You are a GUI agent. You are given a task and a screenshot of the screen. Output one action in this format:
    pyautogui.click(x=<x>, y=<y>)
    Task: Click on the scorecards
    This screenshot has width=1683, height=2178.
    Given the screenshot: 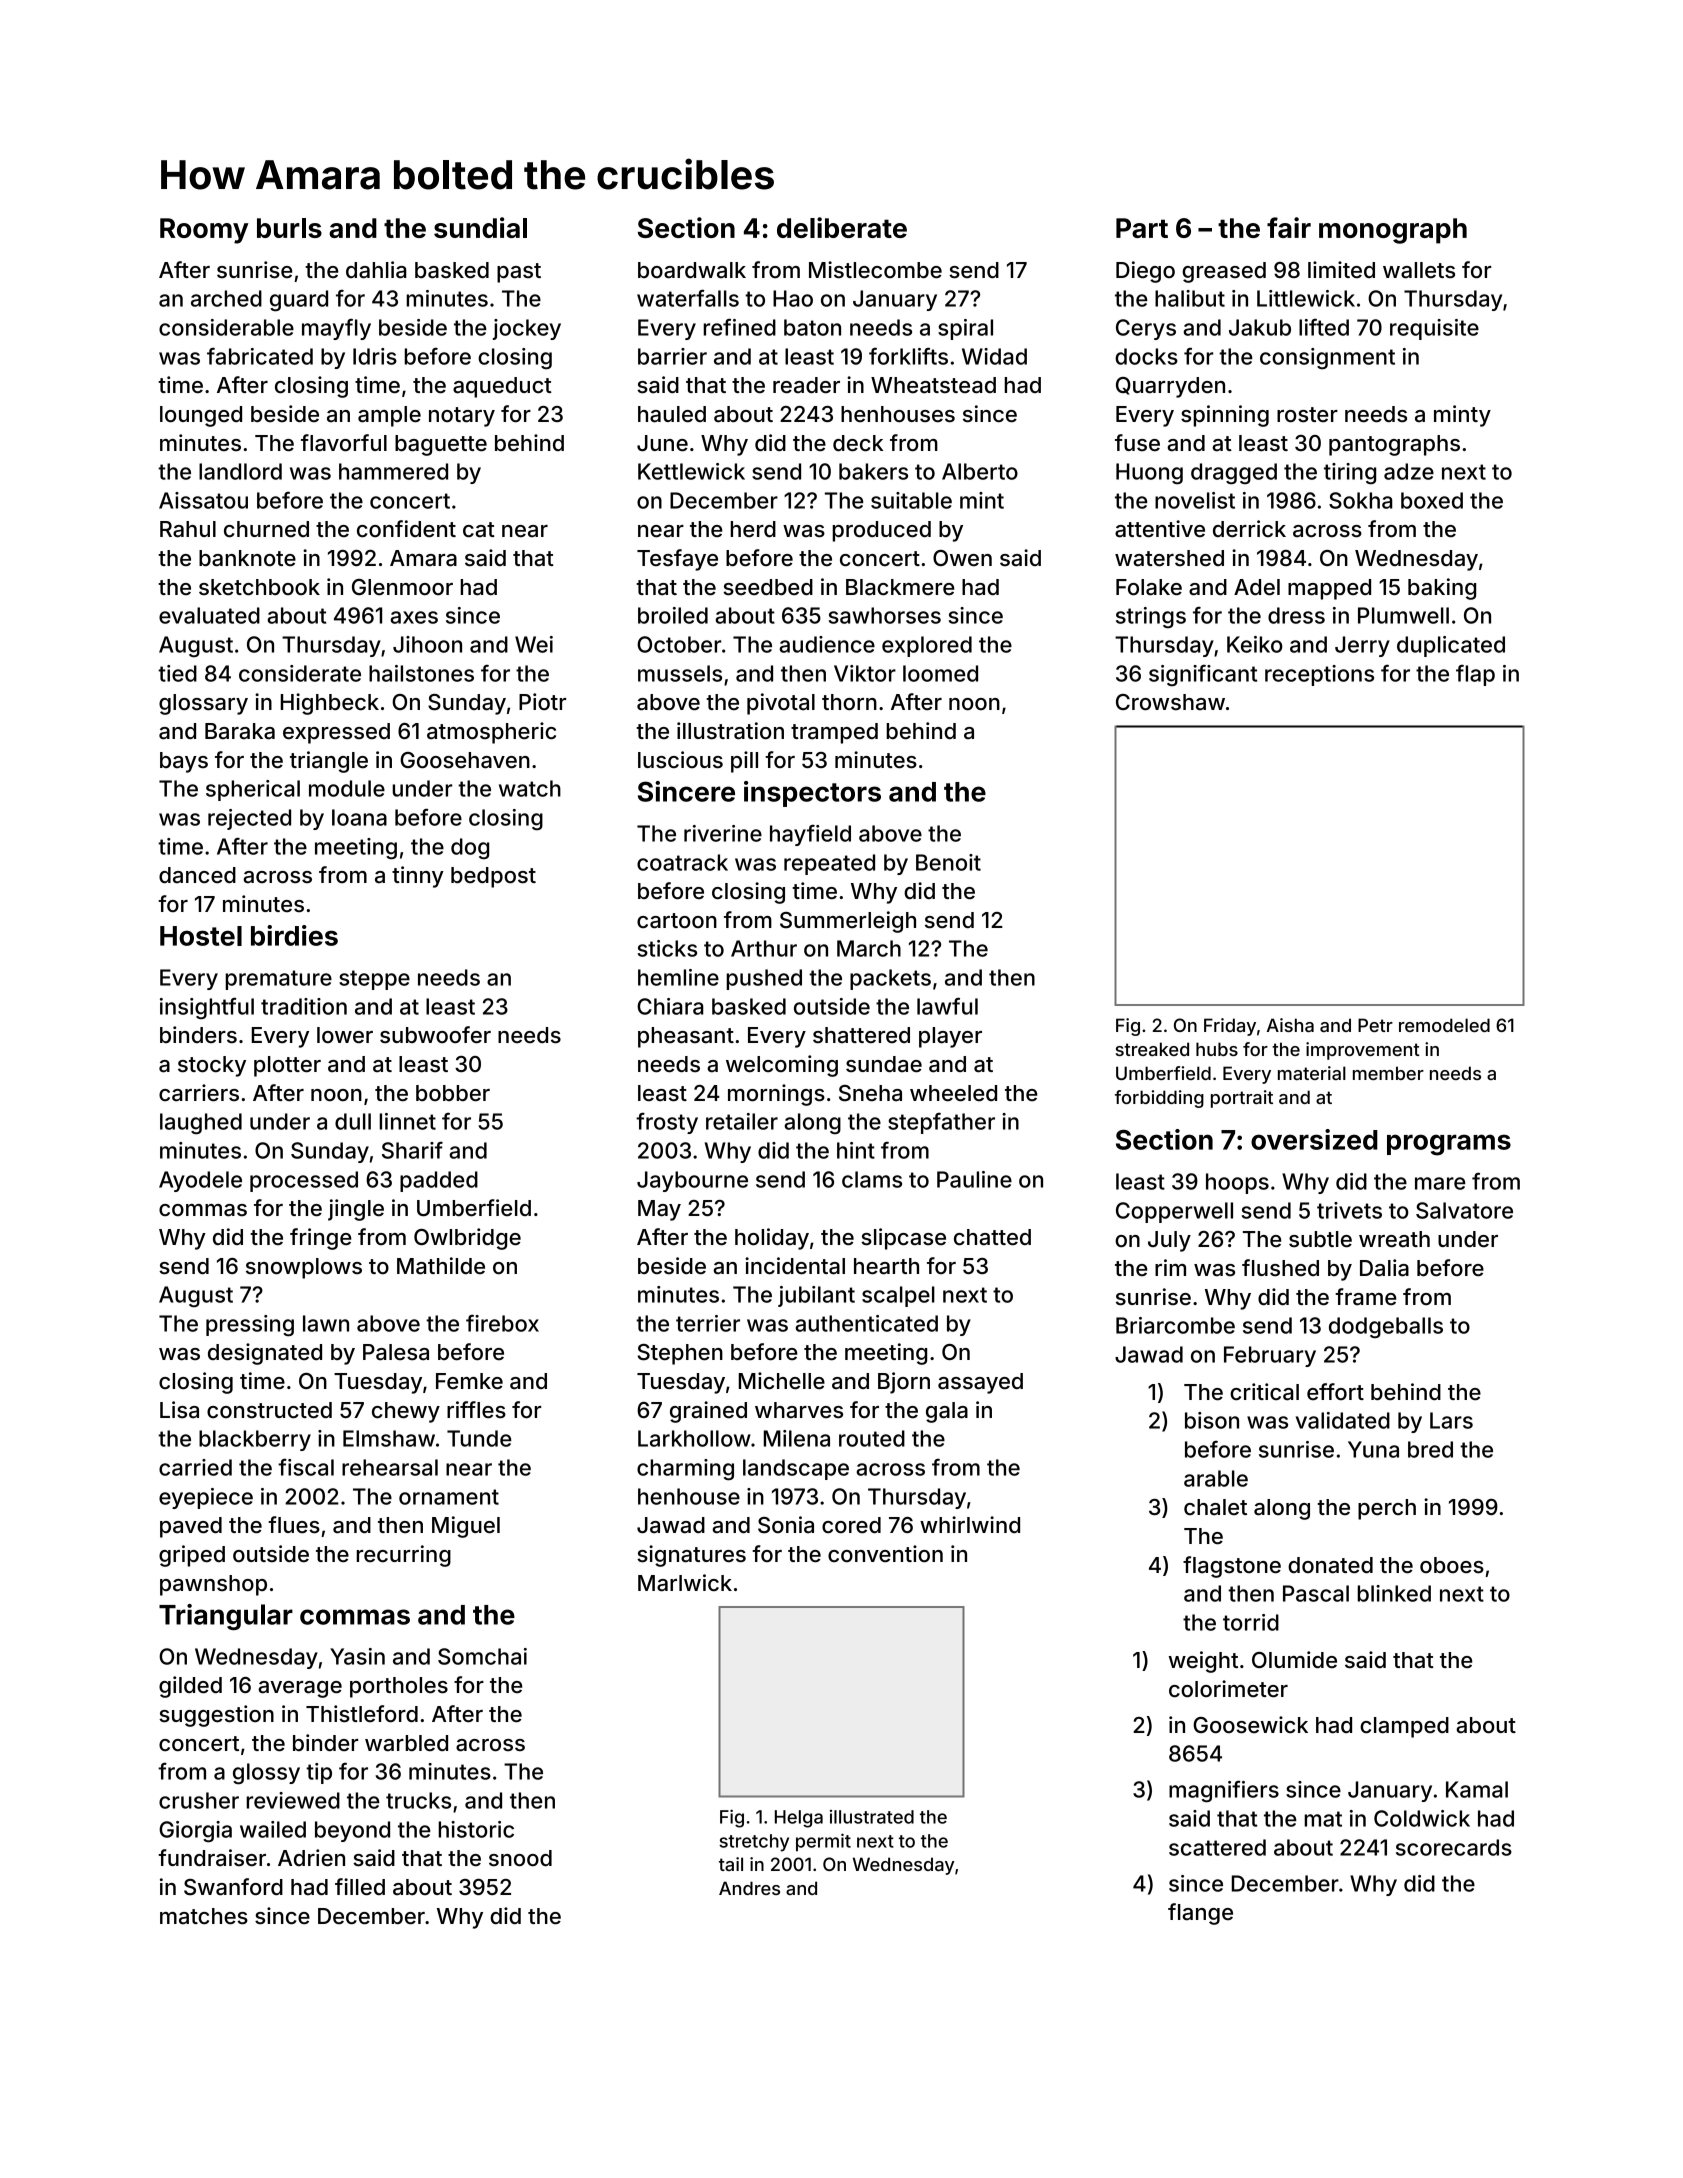 What is the action you would take?
    pyautogui.click(x=1454, y=1847)
